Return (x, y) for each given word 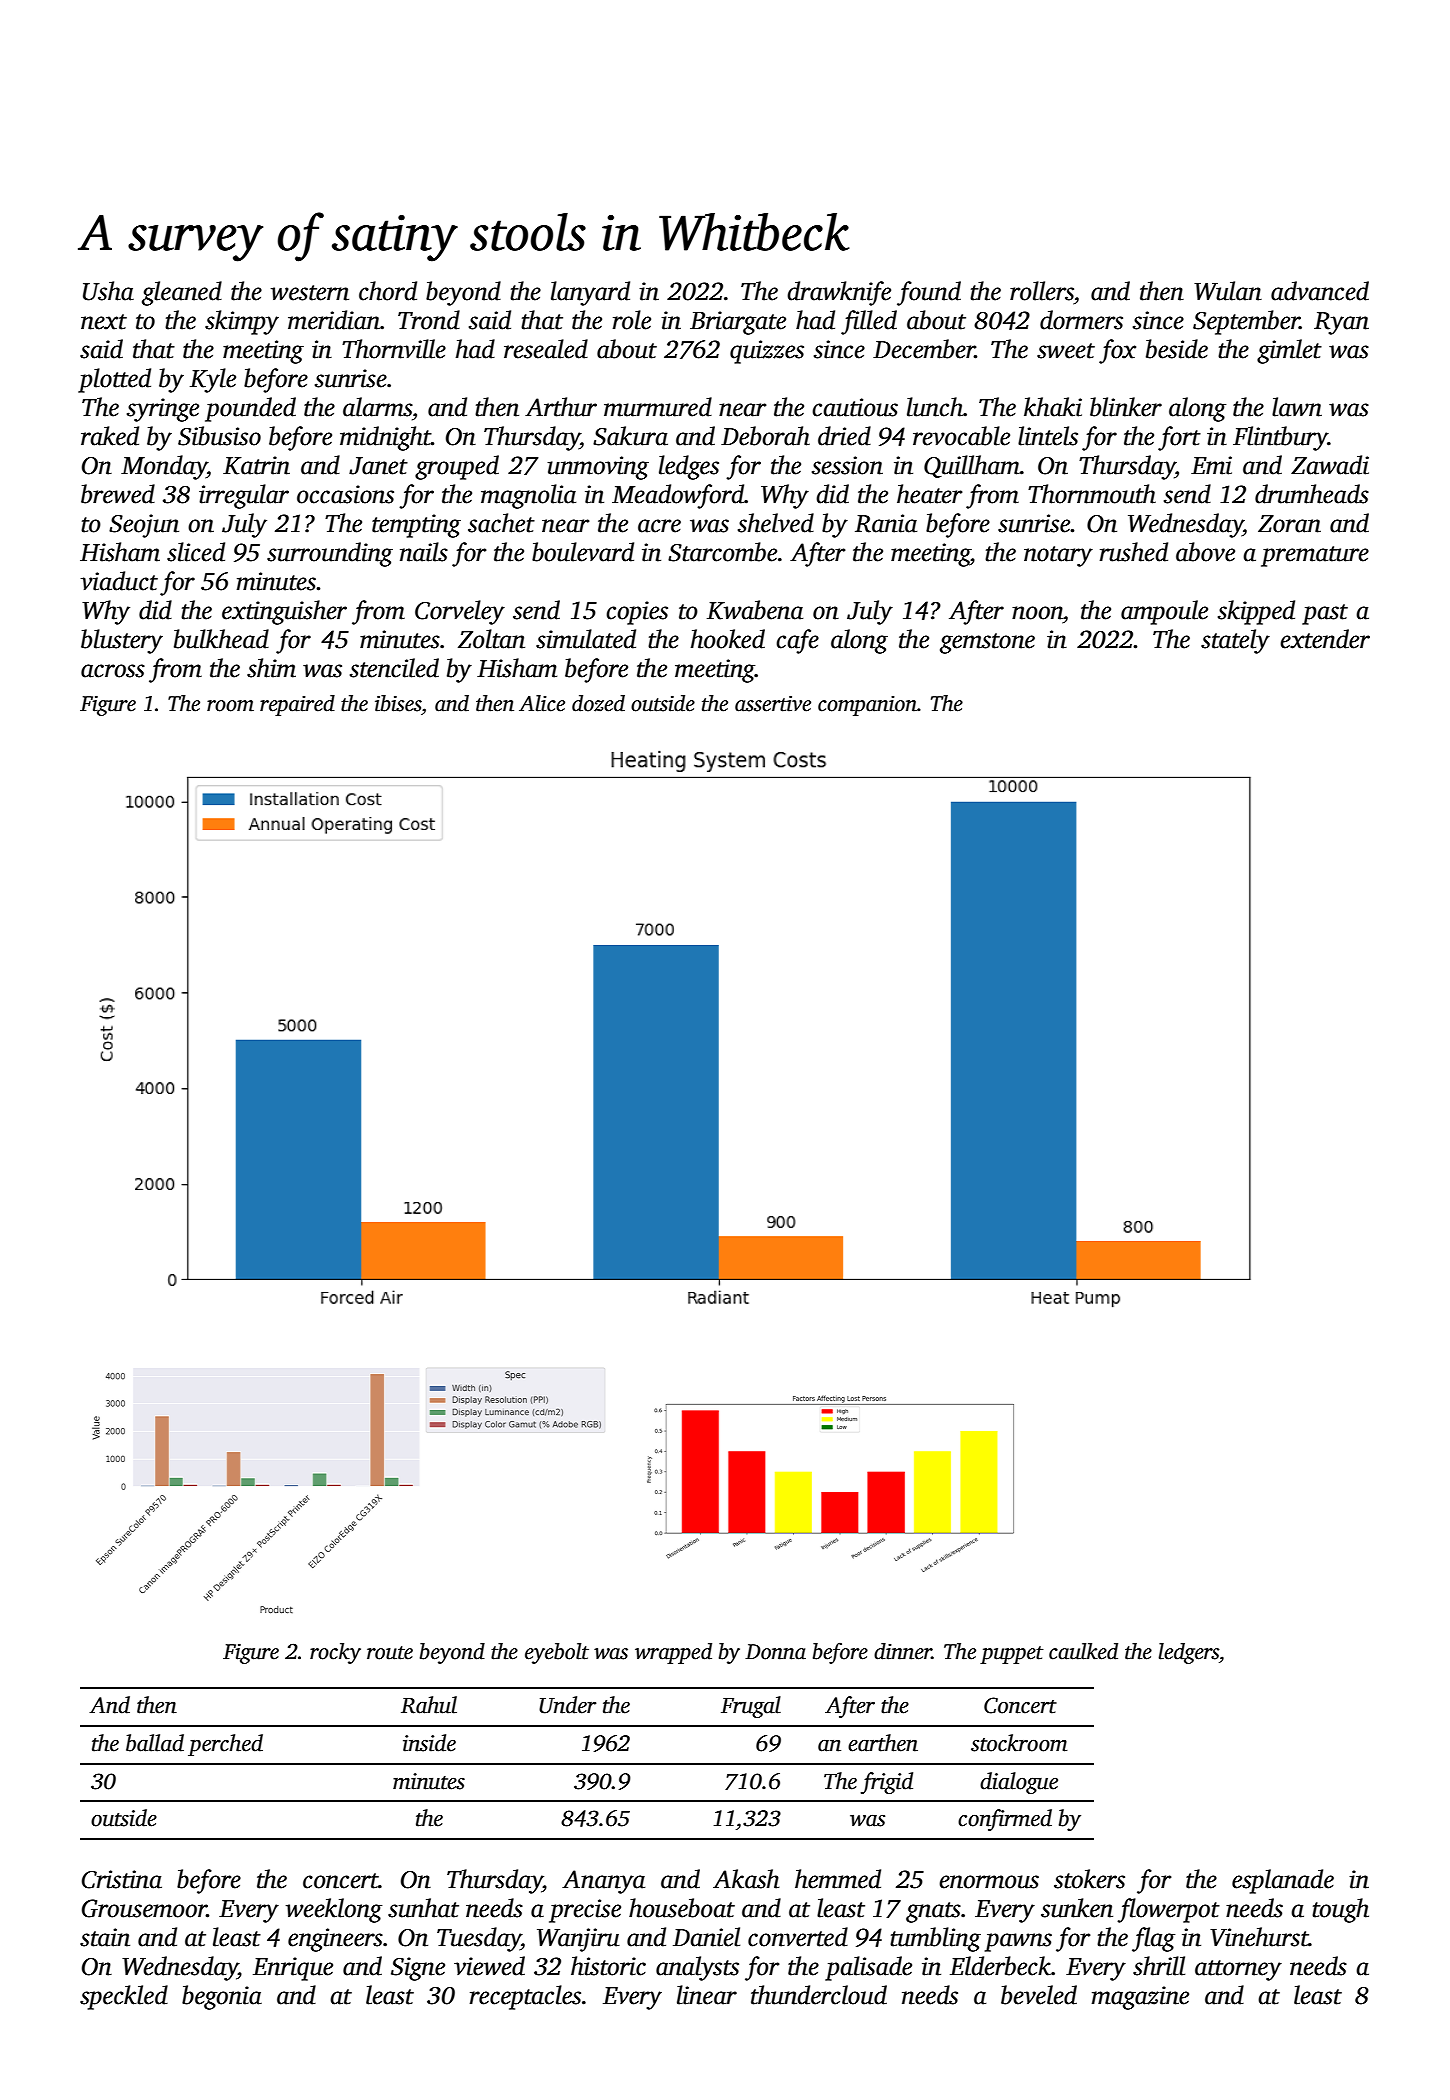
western (310, 293)
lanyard (590, 293)
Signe (418, 1969)
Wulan (1228, 291)
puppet (1012, 1655)
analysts (697, 1968)
